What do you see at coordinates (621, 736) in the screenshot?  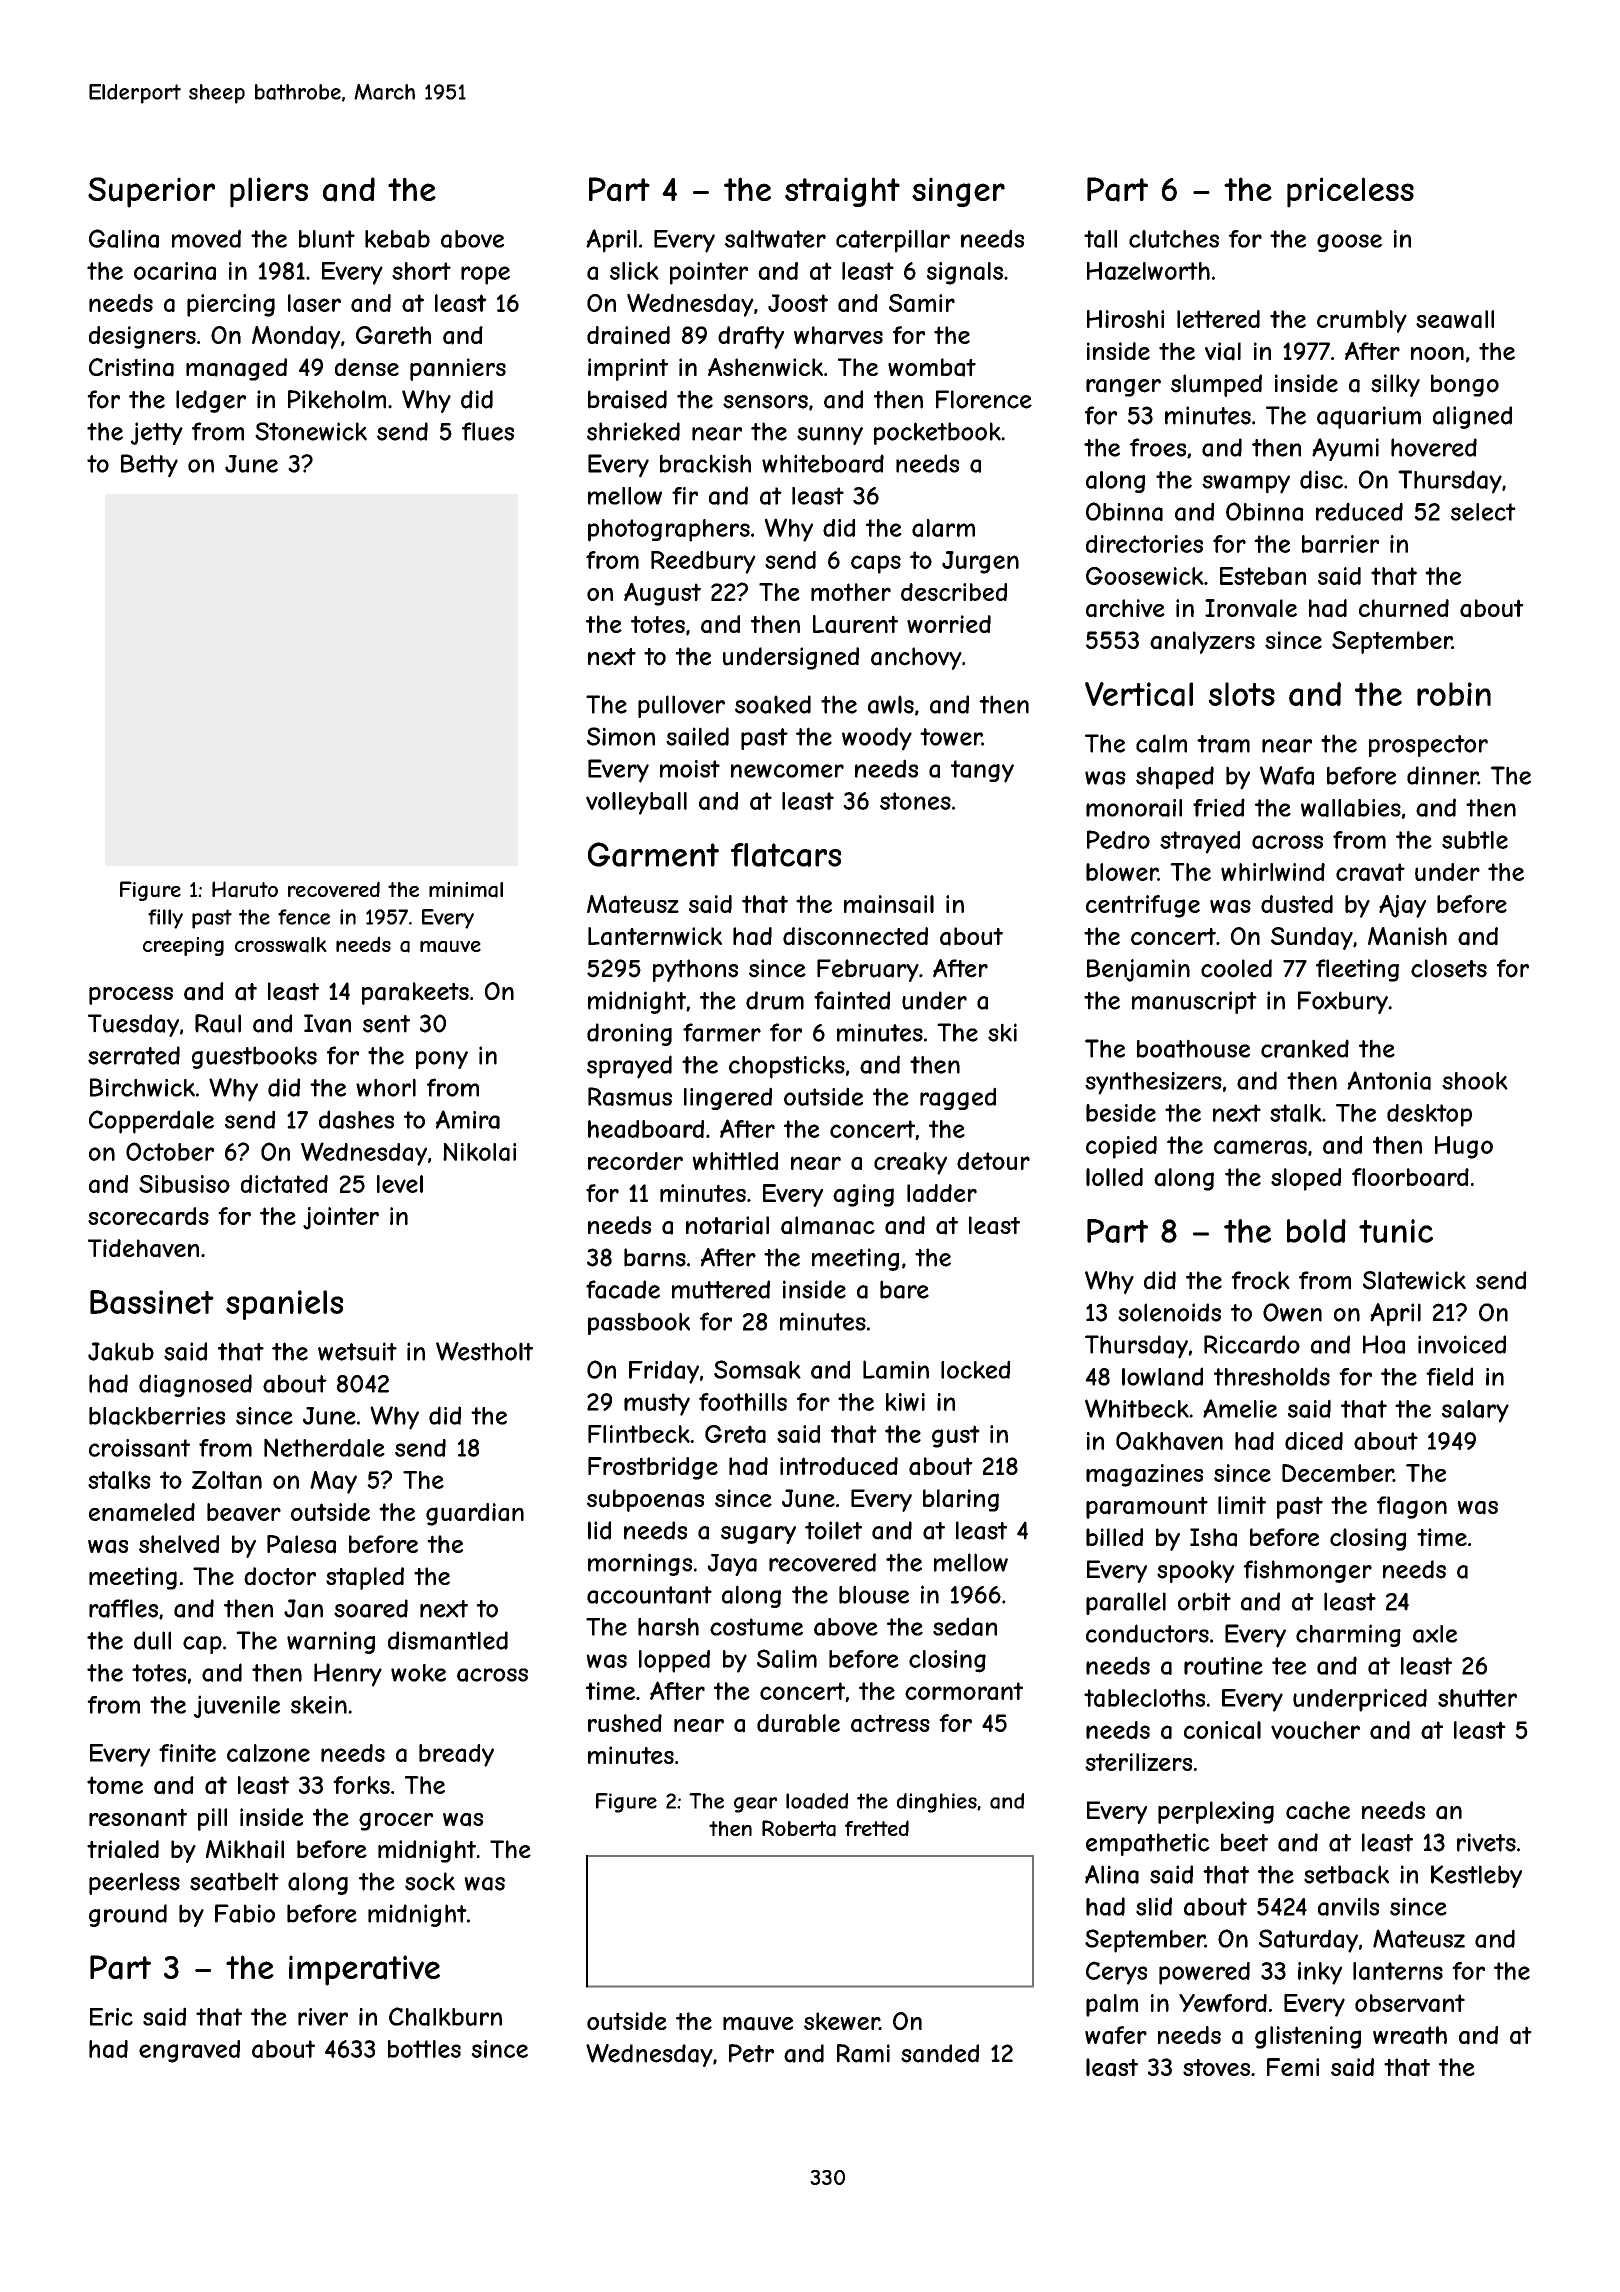 I see `Simon` at bounding box center [621, 736].
